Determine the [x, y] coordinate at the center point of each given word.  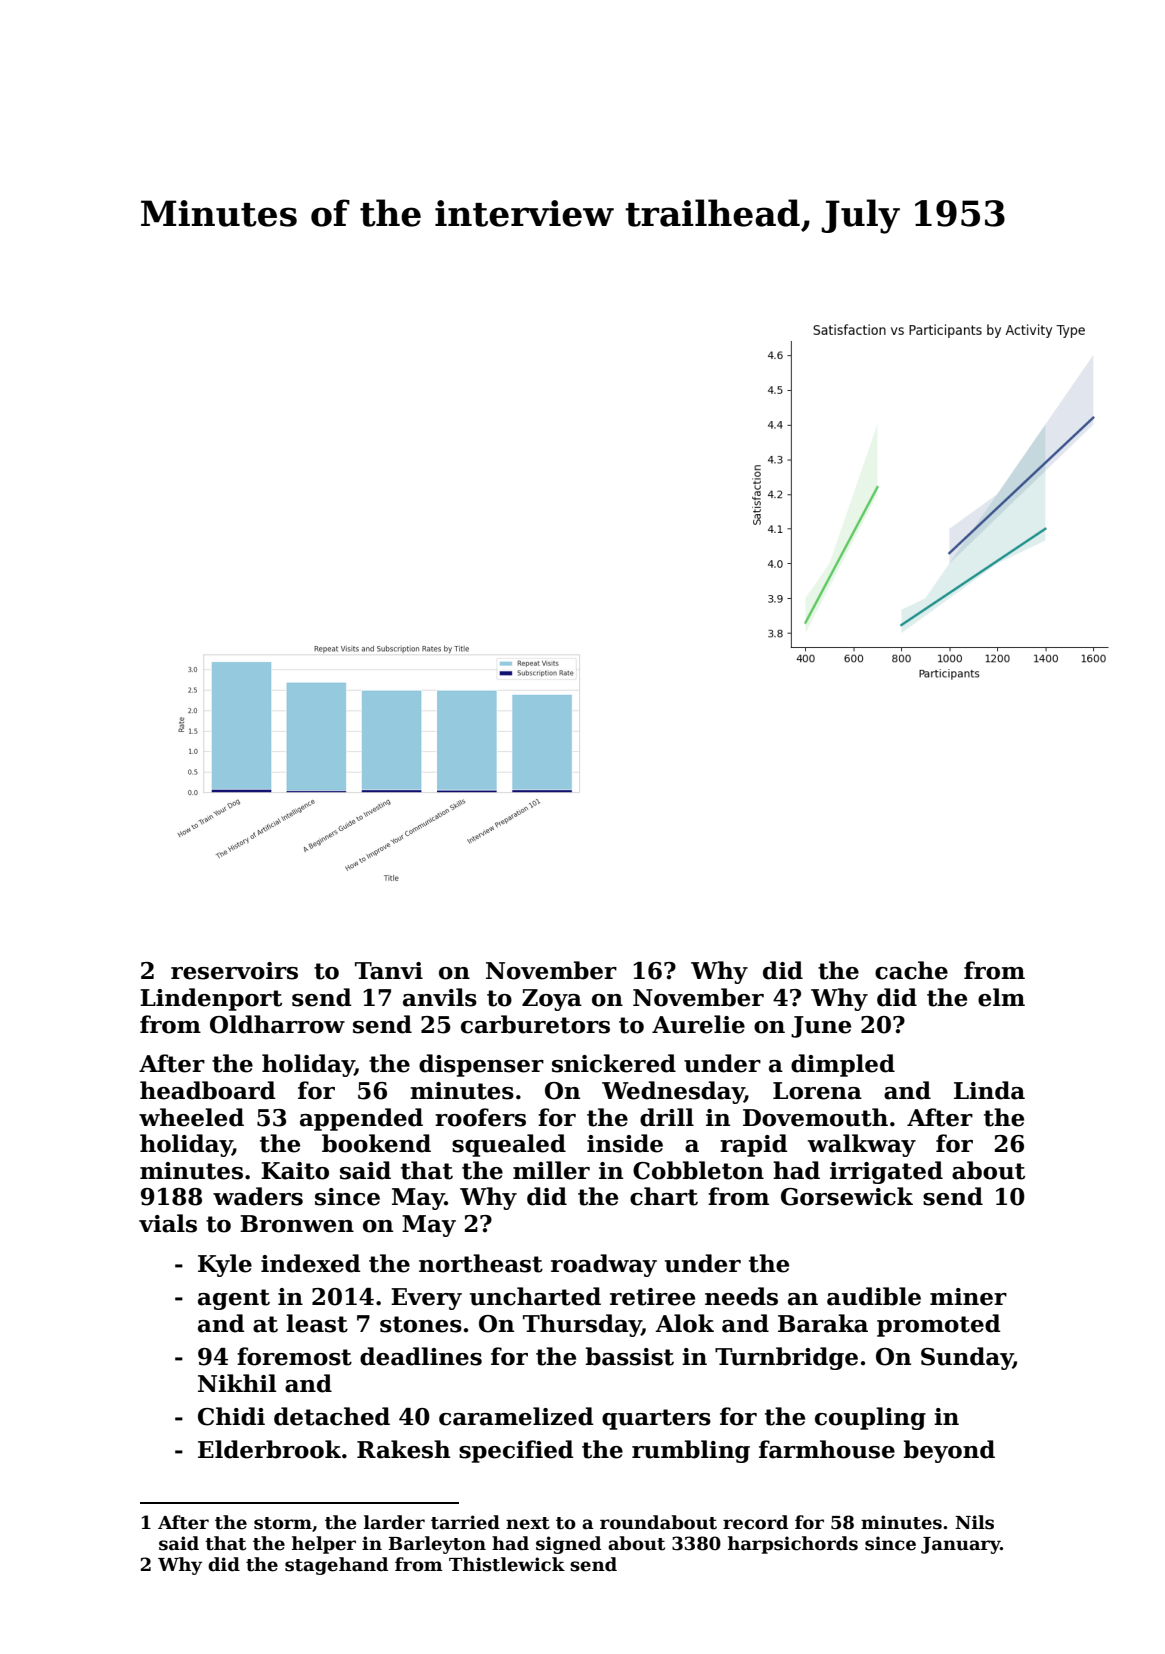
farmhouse [827, 1449]
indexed [311, 1263]
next [528, 1523]
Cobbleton [698, 1170]
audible [874, 1296]
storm [283, 1523]
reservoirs [234, 971]
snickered [614, 1063]
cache [911, 970]
